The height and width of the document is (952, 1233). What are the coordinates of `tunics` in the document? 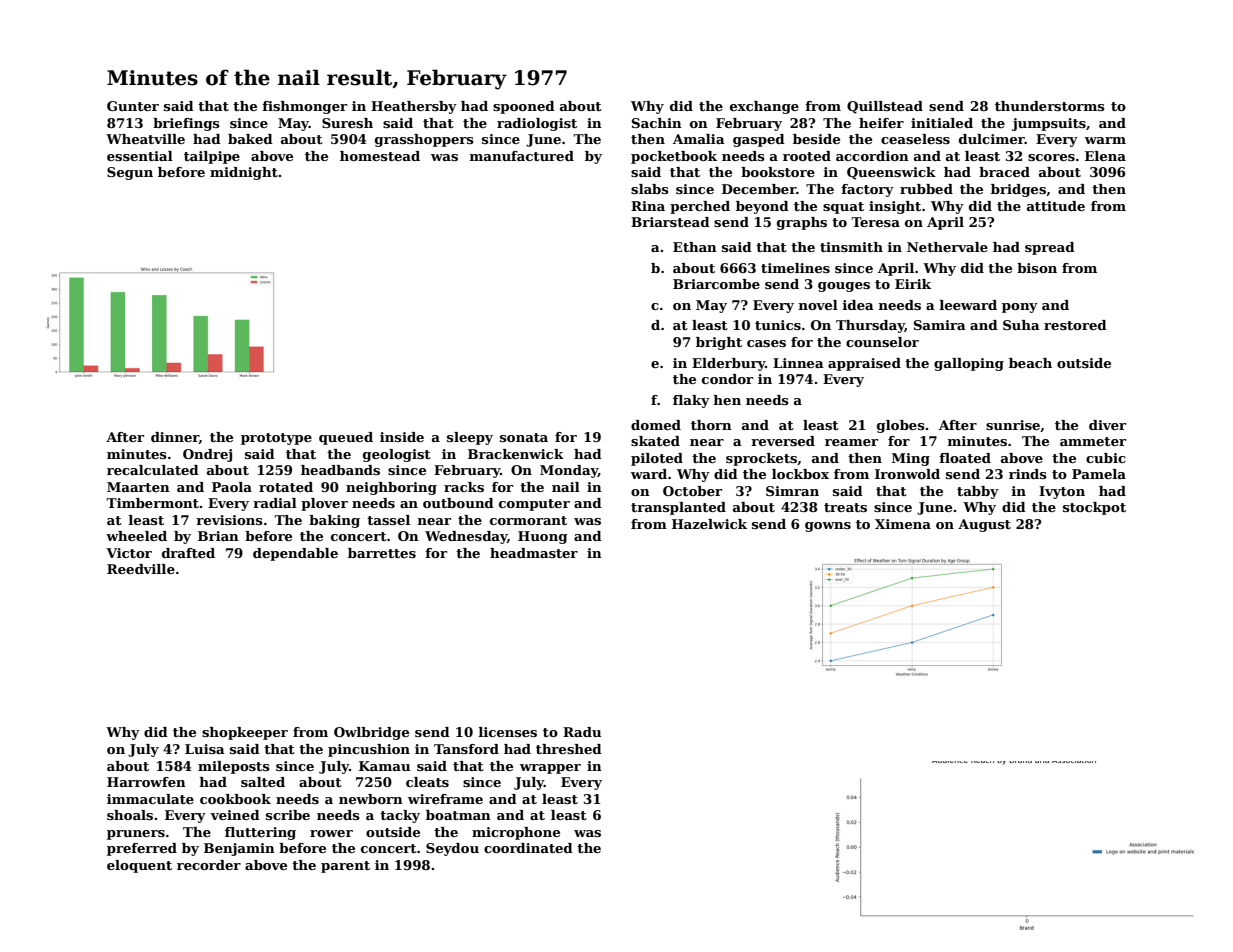 It's located at (778, 325).
